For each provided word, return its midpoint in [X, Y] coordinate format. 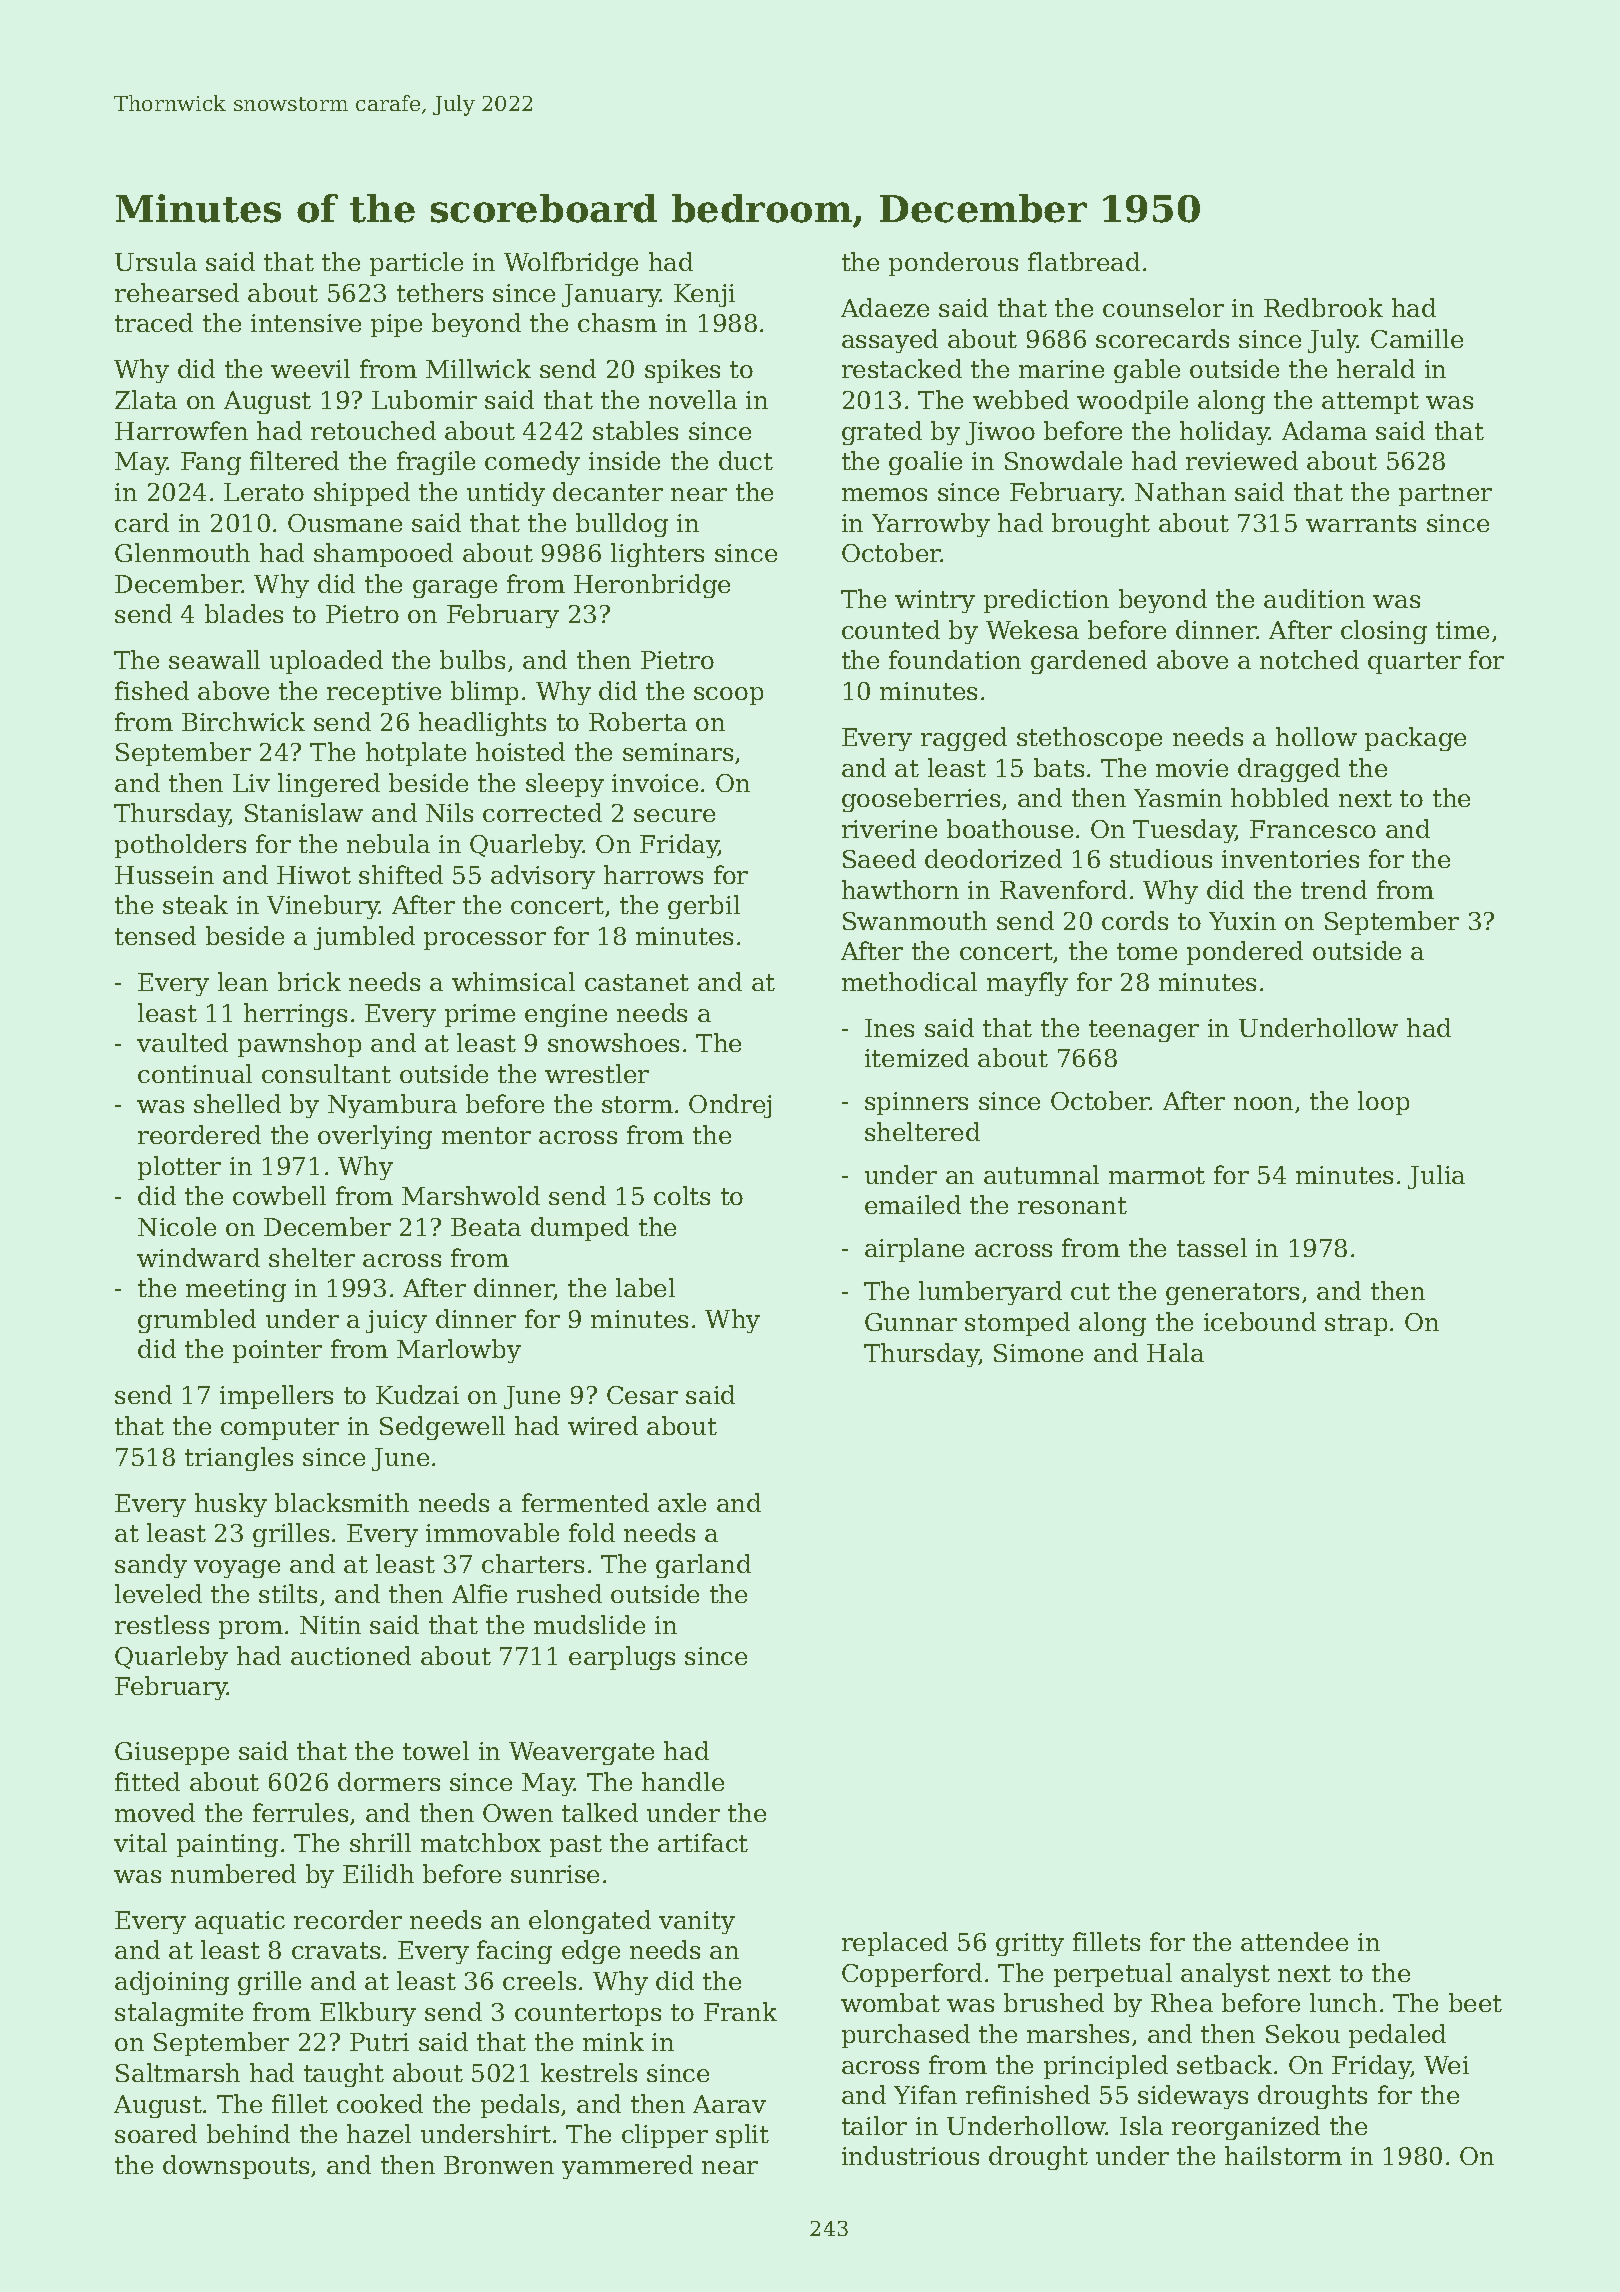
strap [1356, 1325]
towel [436, 1750]
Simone [1038, 1353]
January [611, 295]
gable [1147, 371]
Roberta [638, 721]
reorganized [1246, 2128]
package [1415, 739]
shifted [401, 874]
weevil [310, 368]
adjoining [172, 1983]
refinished [1028, 2094]
